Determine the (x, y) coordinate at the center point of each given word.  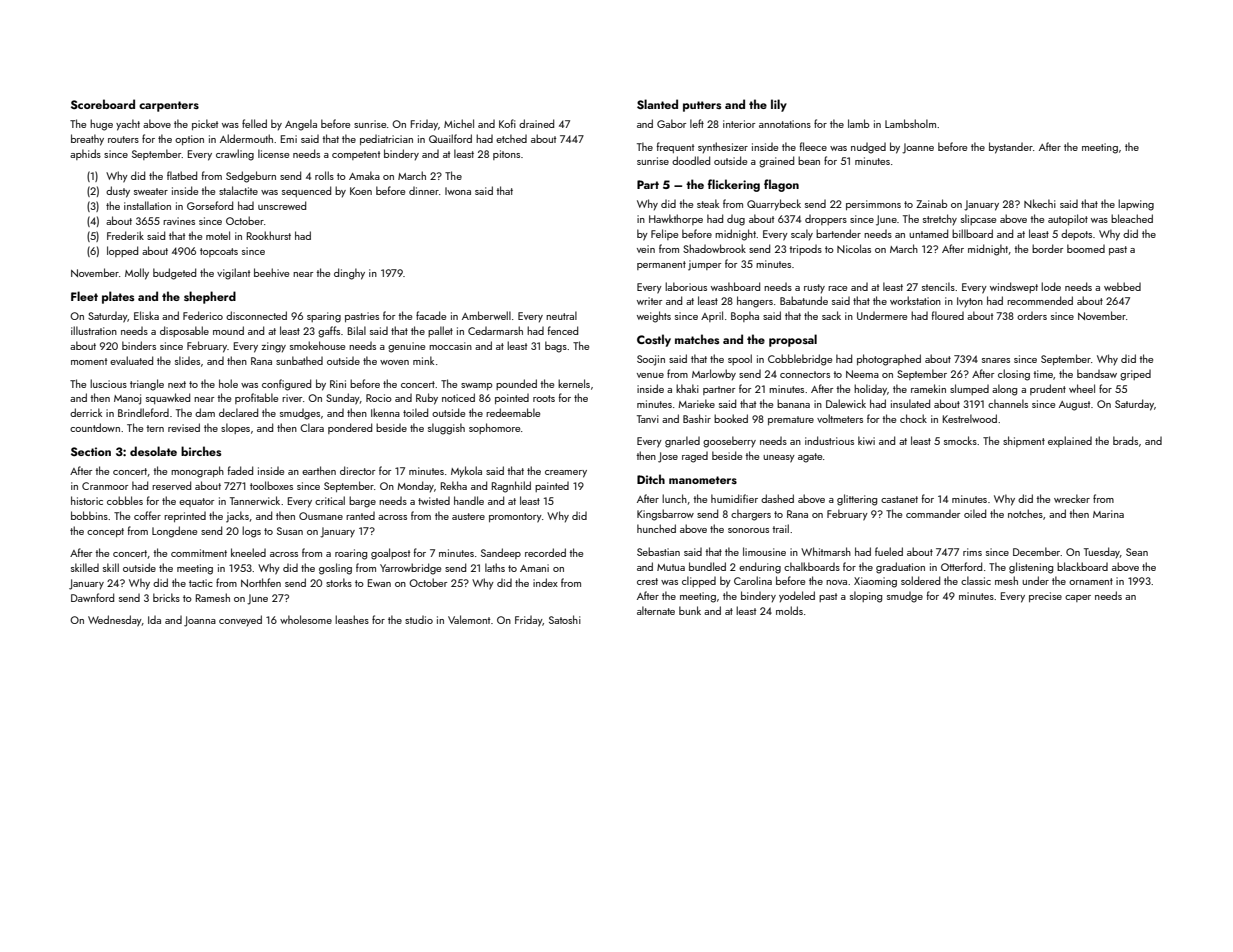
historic (87, 500)
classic (976, 580)
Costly (654, 340)
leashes (352, 619)
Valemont (469, 619)
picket (205, 124)
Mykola (466, 472)
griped (1135, 375)
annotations (785, 124)
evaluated (131, 360)
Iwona (458, 191)
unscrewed (282, 205)
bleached (1132, 218)
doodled (691, 160)
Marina (1108, 514)
